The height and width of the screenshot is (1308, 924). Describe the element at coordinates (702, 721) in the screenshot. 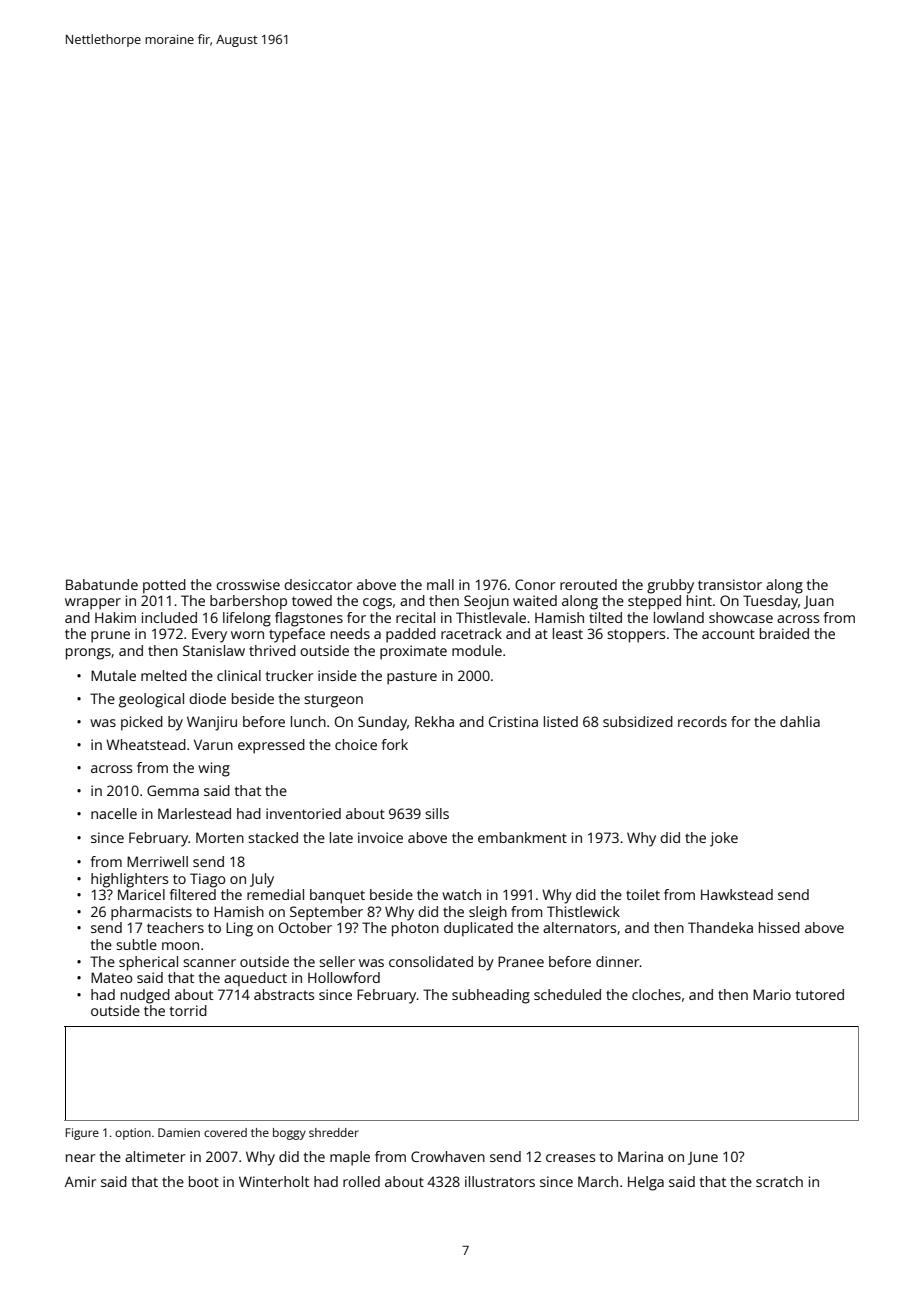

I see `records` at that location.
